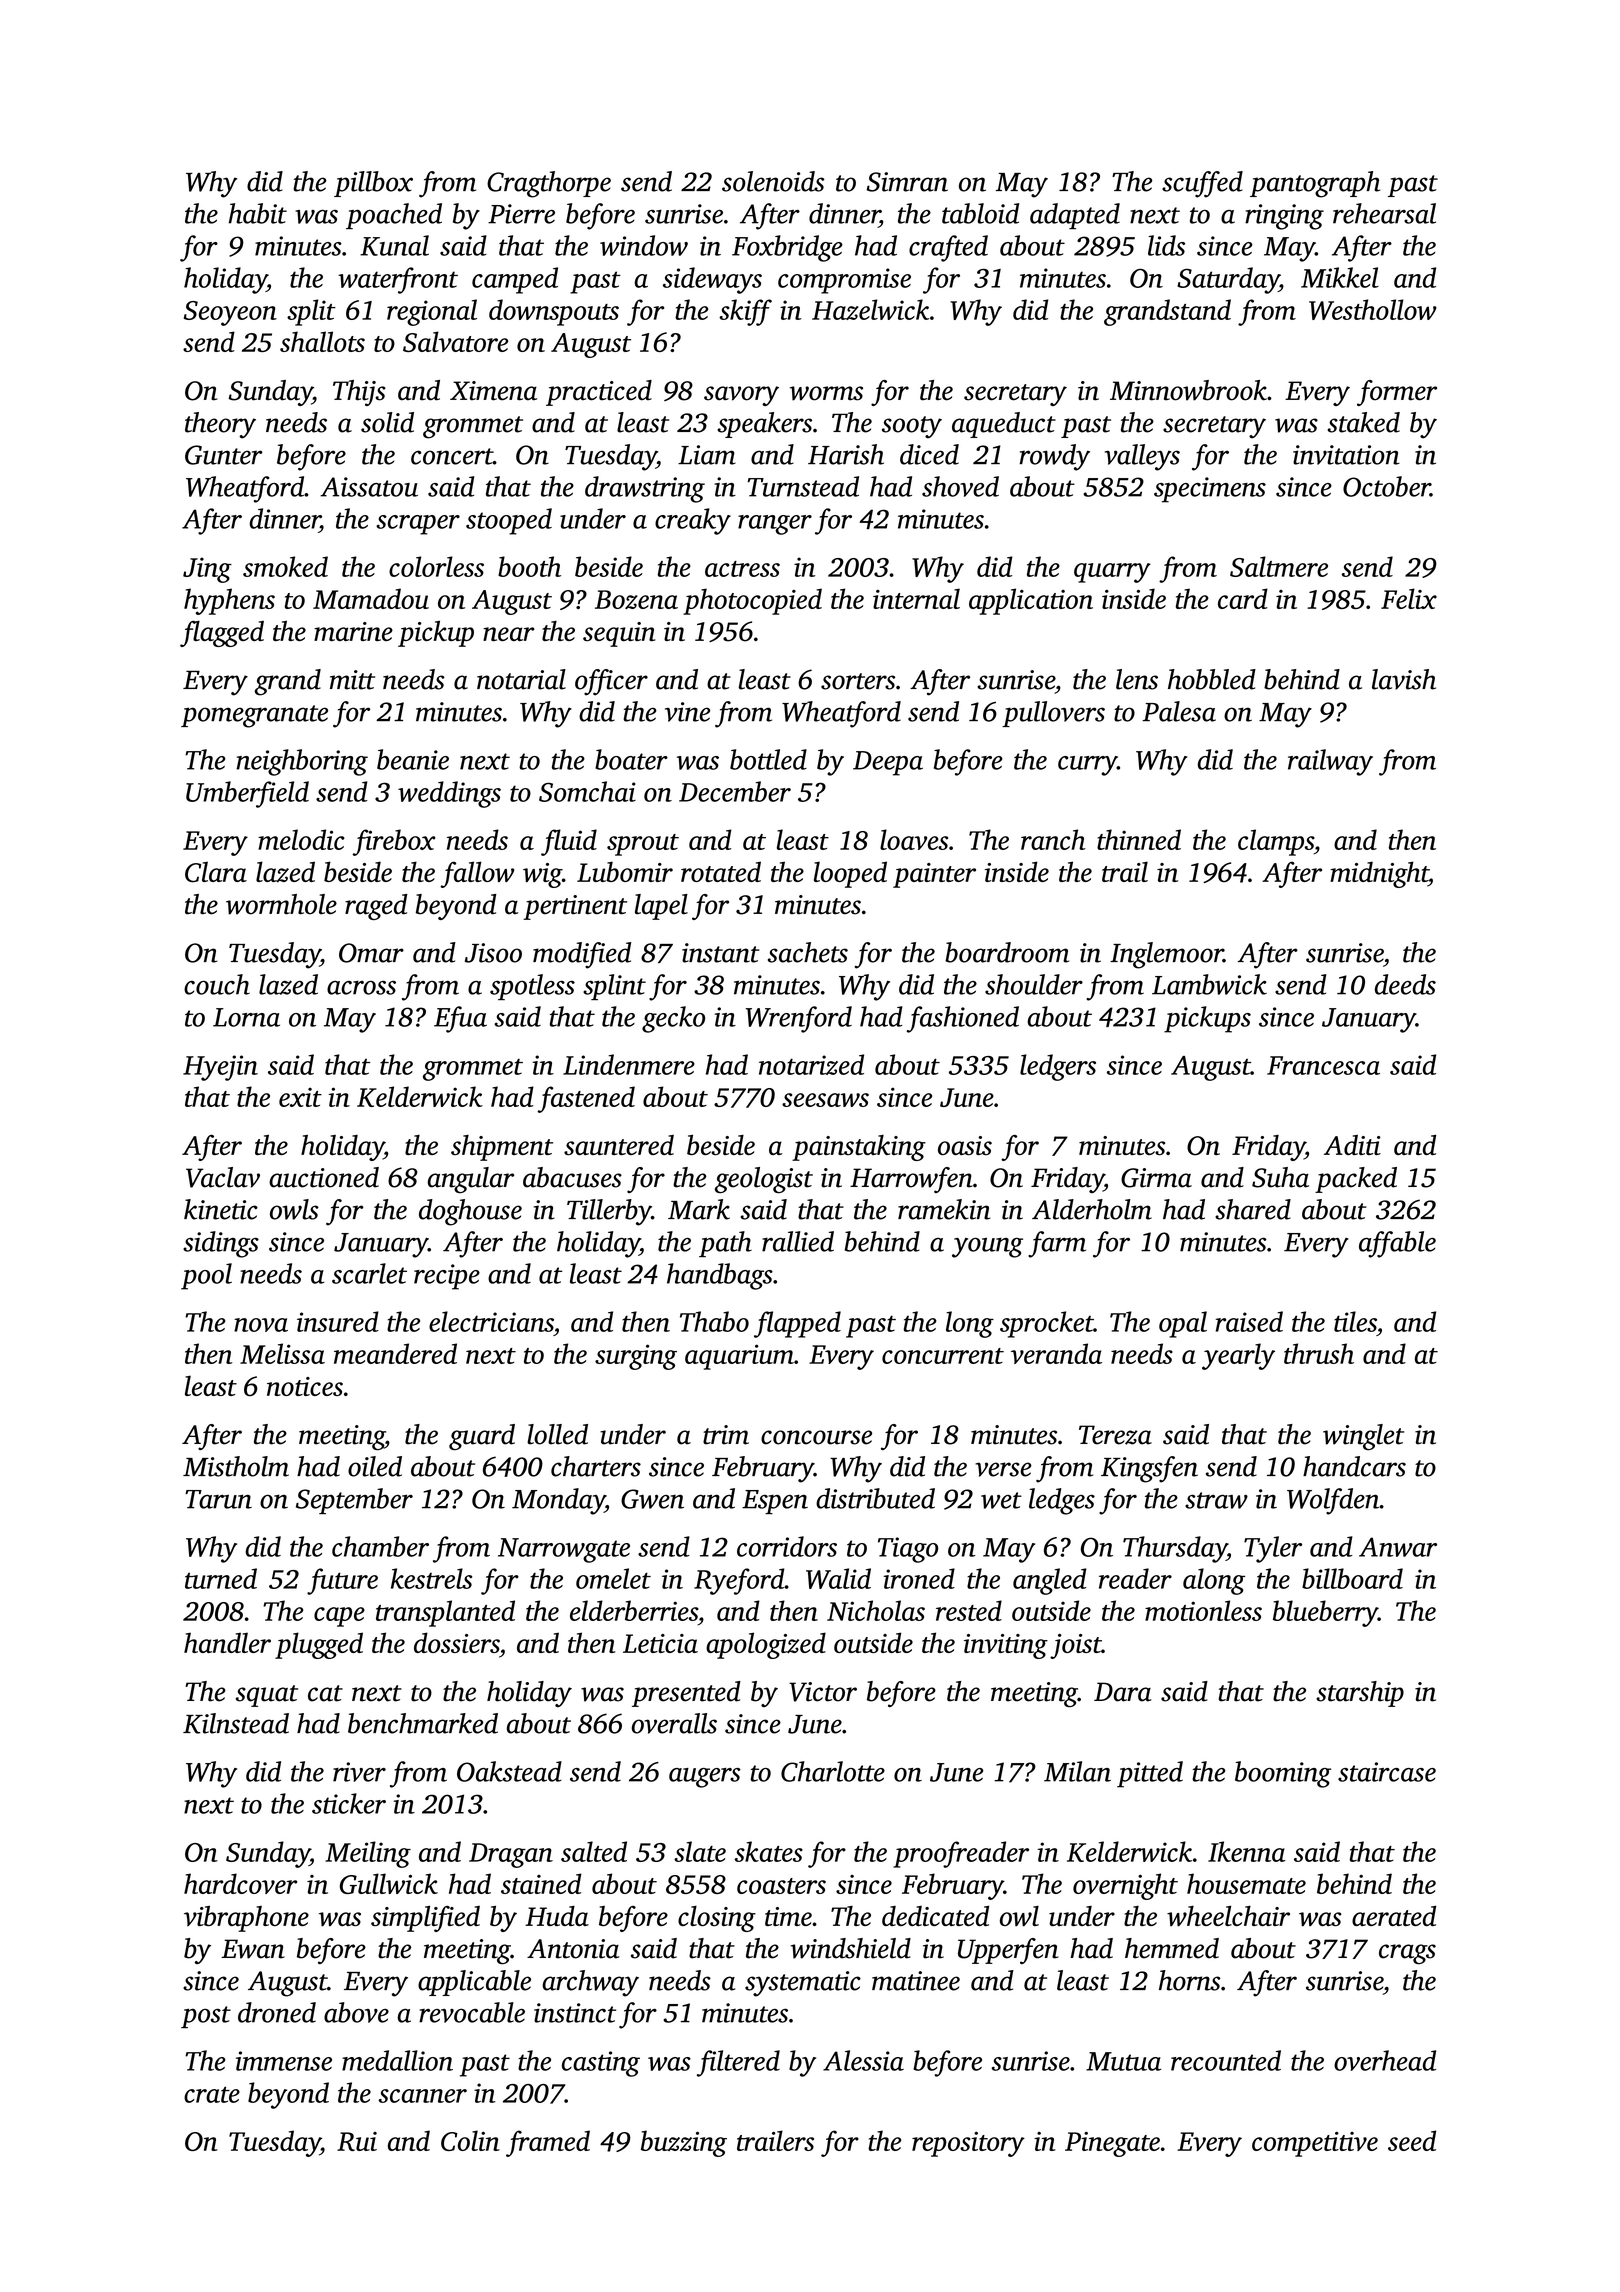 This screenshot has width=1620, height=2292. I want to click on framed, so click(548, 2143).
